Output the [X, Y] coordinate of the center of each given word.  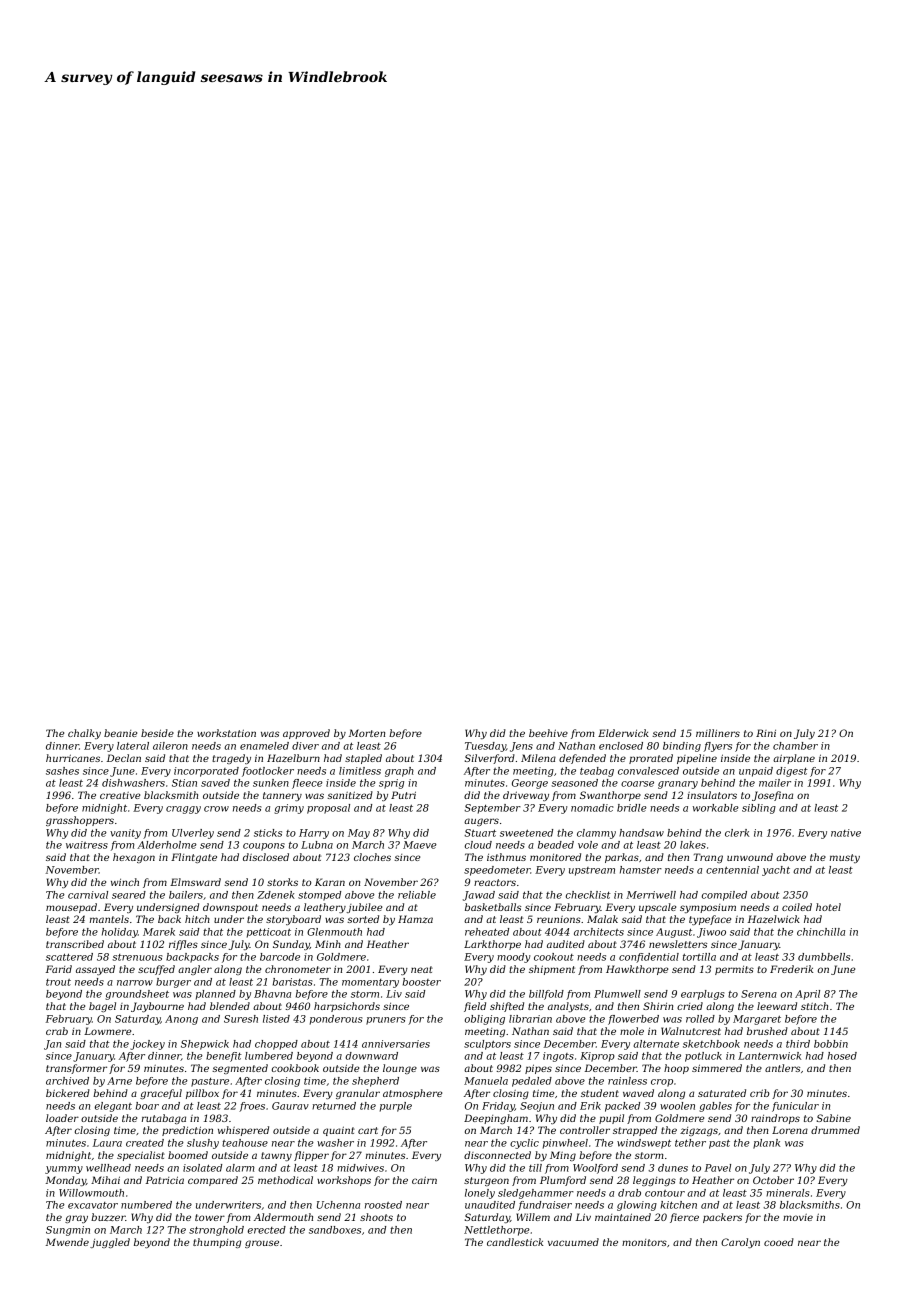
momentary [370, 983]
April [807, 995]
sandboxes [335, 1230]
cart [368, 1130]
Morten [367, 733]
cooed [779, 1242]
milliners [718, 733]
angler [195, 970]
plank [766, 1144]
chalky [84, 734]
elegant [113, 1107]
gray [76, 1219]
